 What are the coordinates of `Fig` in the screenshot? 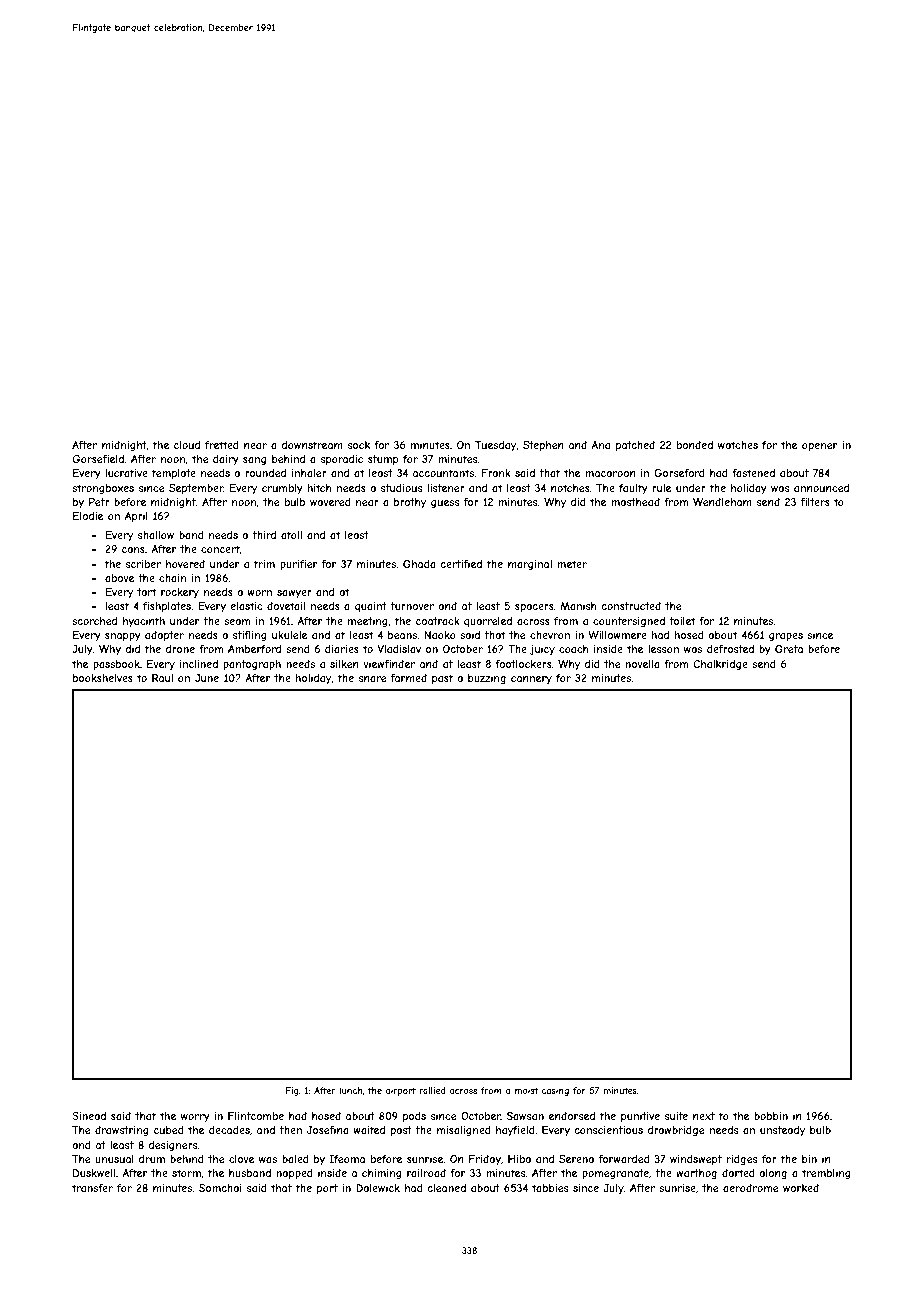 It's located at (292, 1091).
